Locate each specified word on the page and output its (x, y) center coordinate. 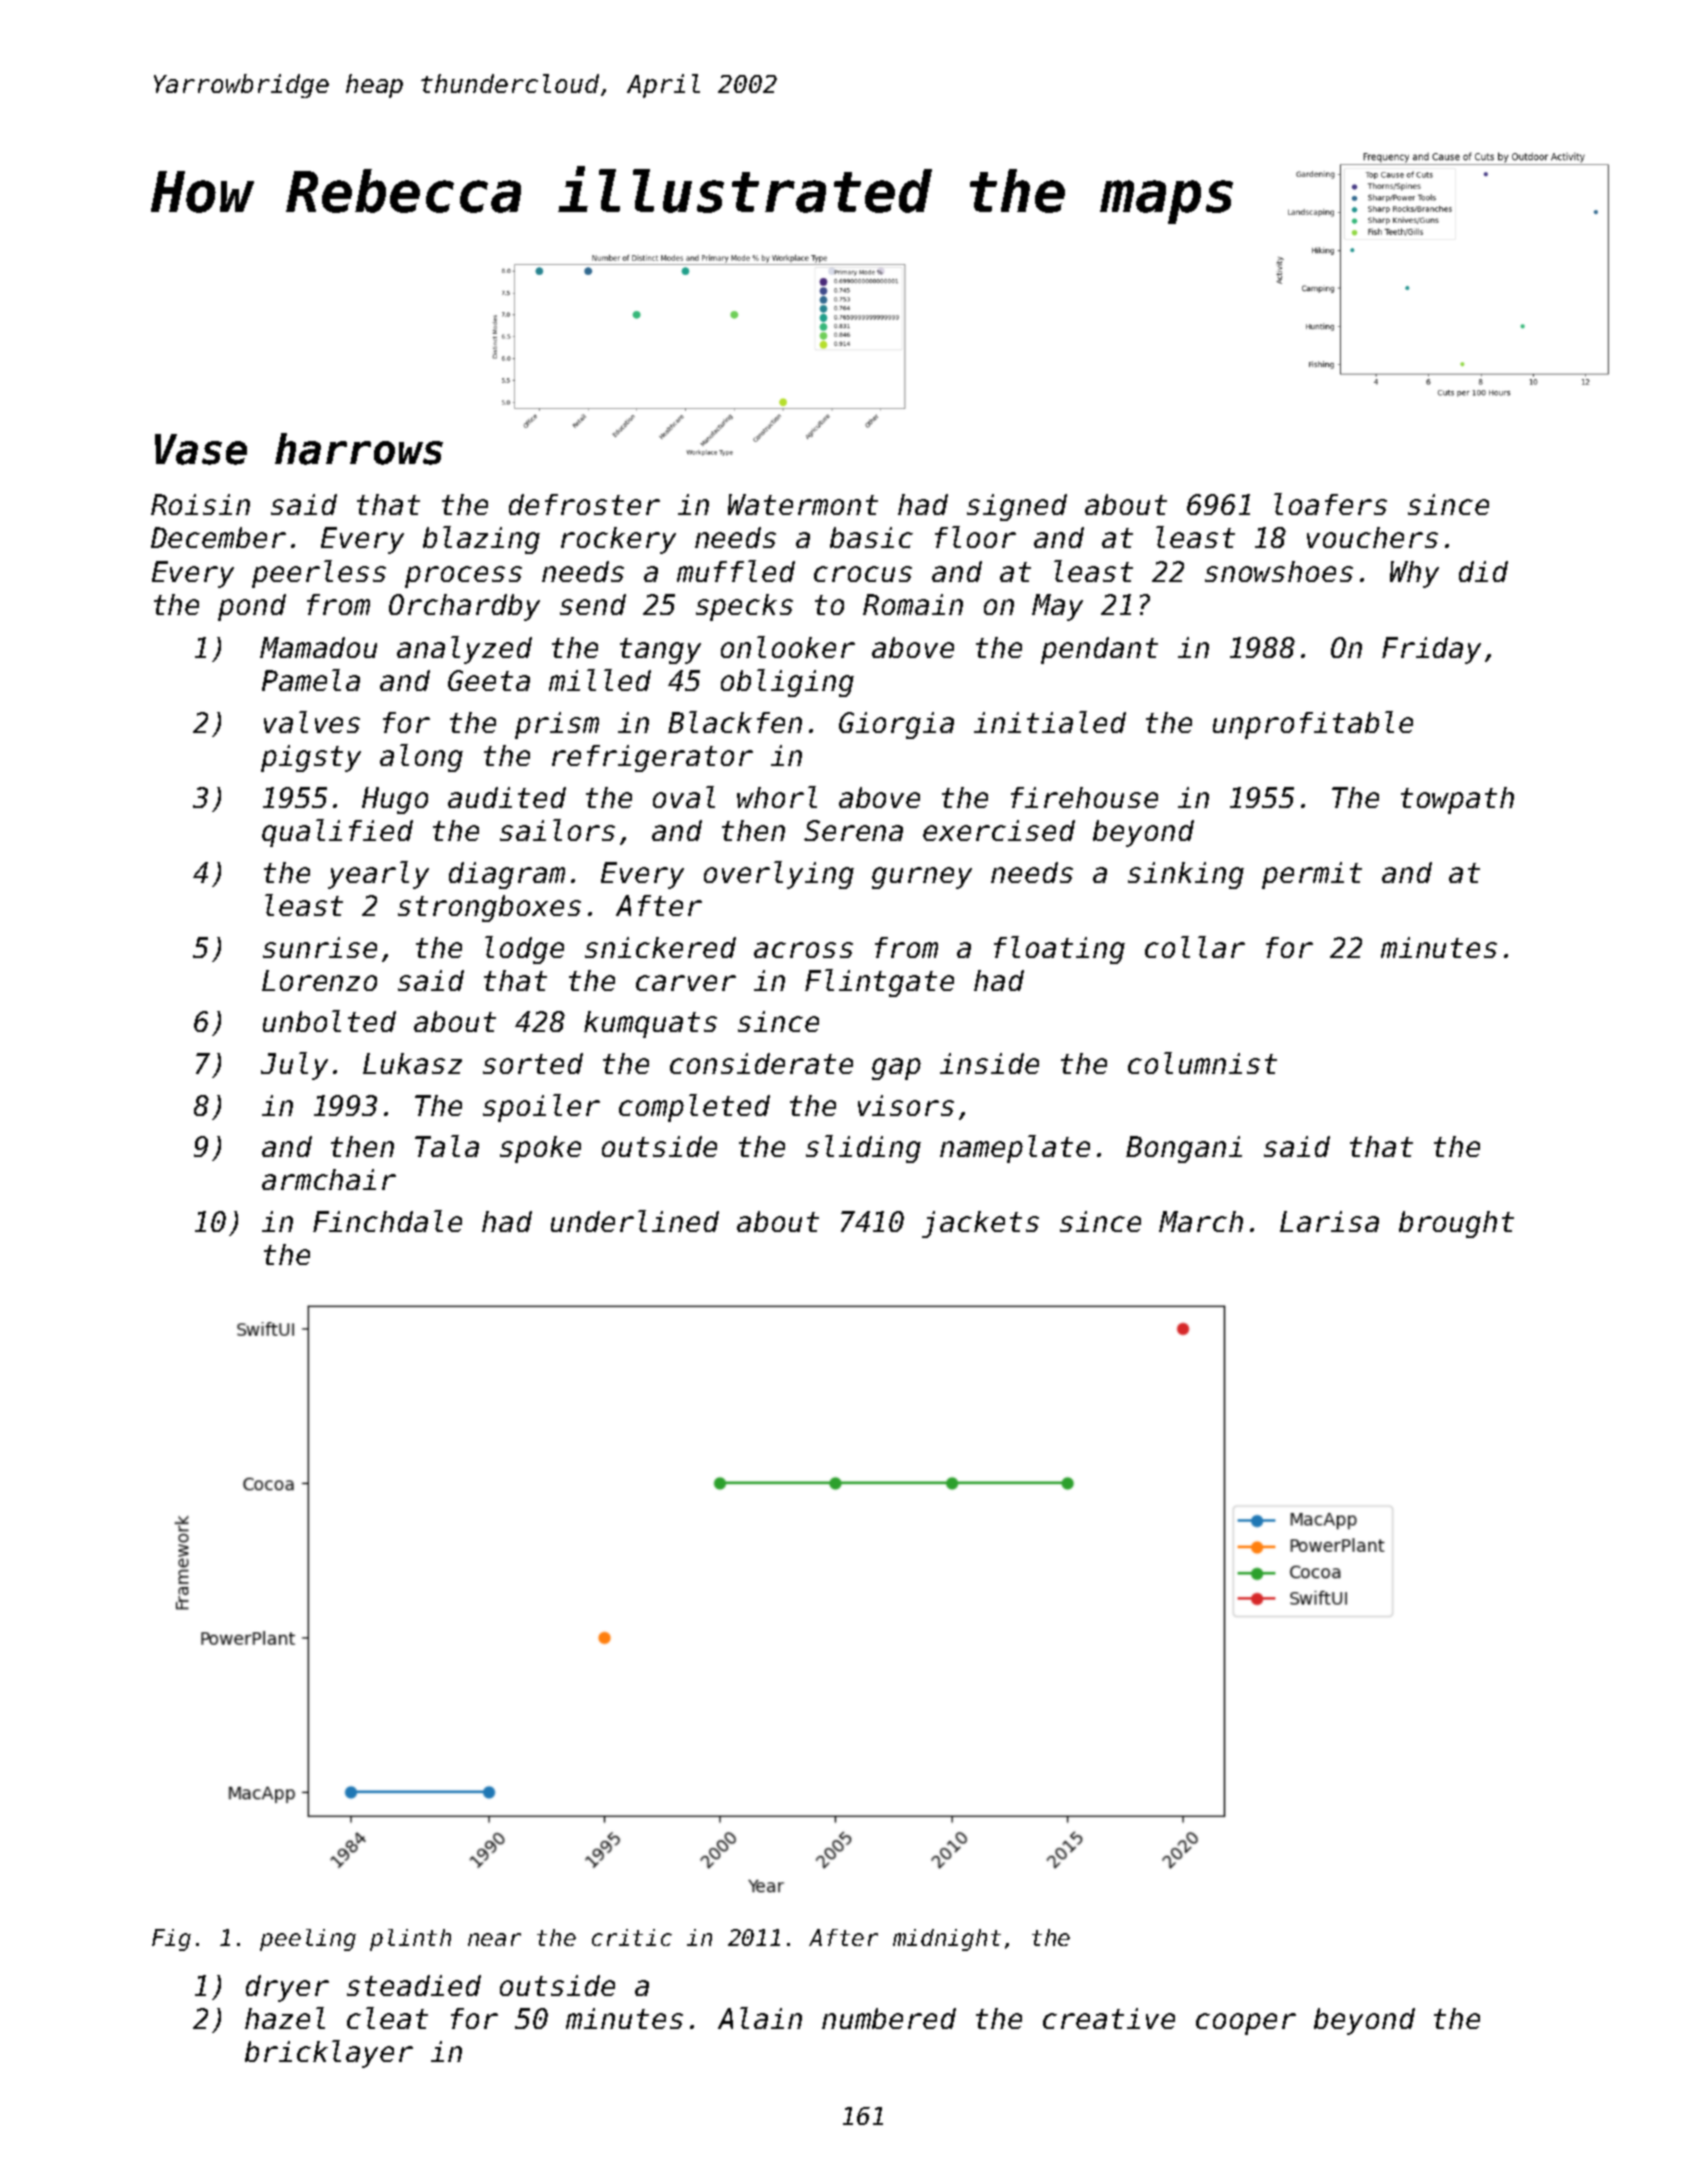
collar (1195, 947)
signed (1017, 507)
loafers (1330, 504)
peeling (308, 1940)
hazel (285, 2018)
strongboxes (489, 908)
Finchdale (387, 1221)
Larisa (1329, 1221)
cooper (1246, 2024)
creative (1109, 2018)
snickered (660, 947)
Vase (201, 449)
